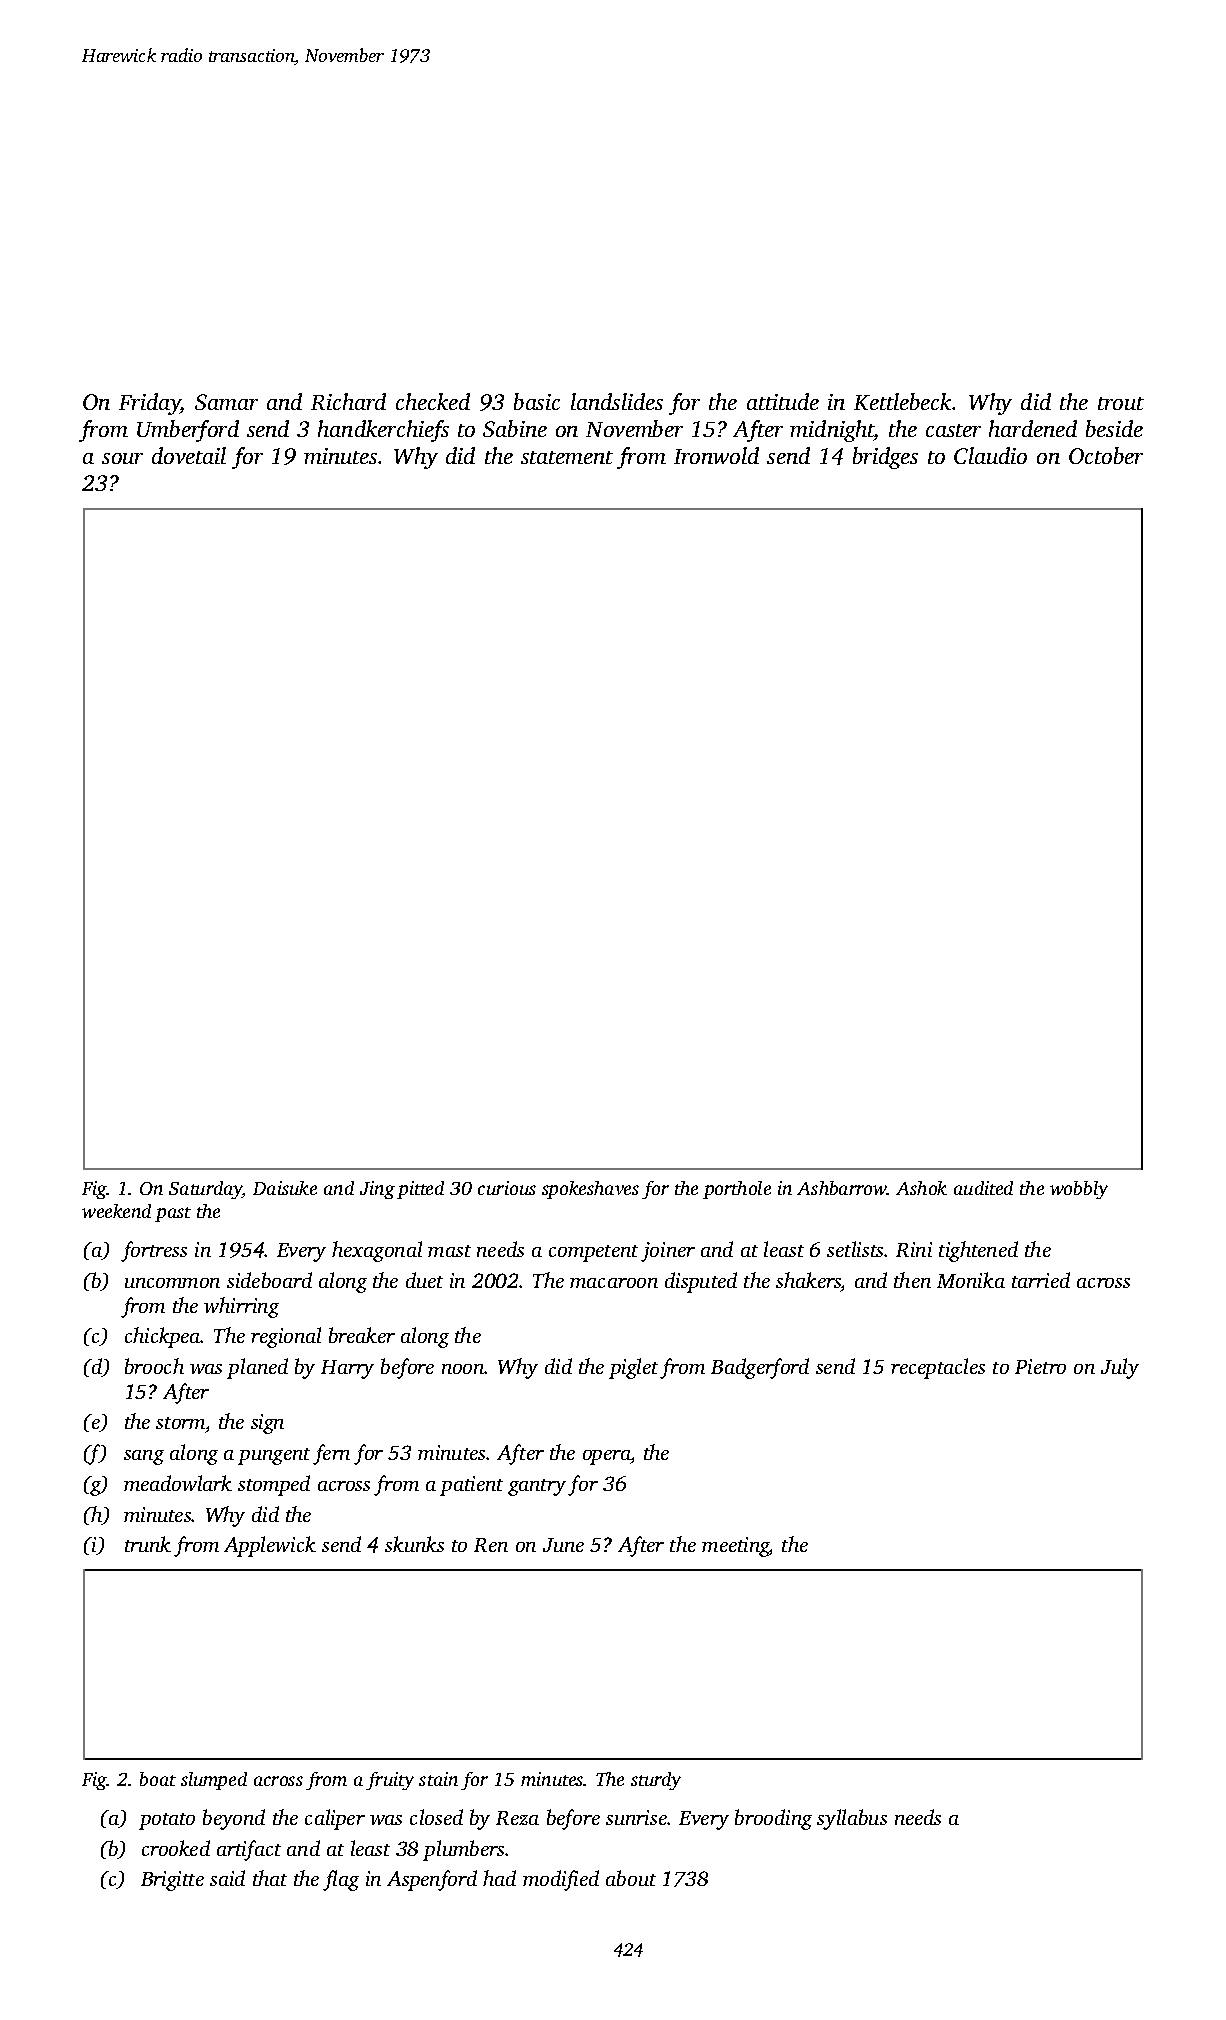 The width and height of the screenshot is (1226, 2020). Describe the element at coordinates (285, 1188) in the screenshot. I see `Daisuke` at that location.
